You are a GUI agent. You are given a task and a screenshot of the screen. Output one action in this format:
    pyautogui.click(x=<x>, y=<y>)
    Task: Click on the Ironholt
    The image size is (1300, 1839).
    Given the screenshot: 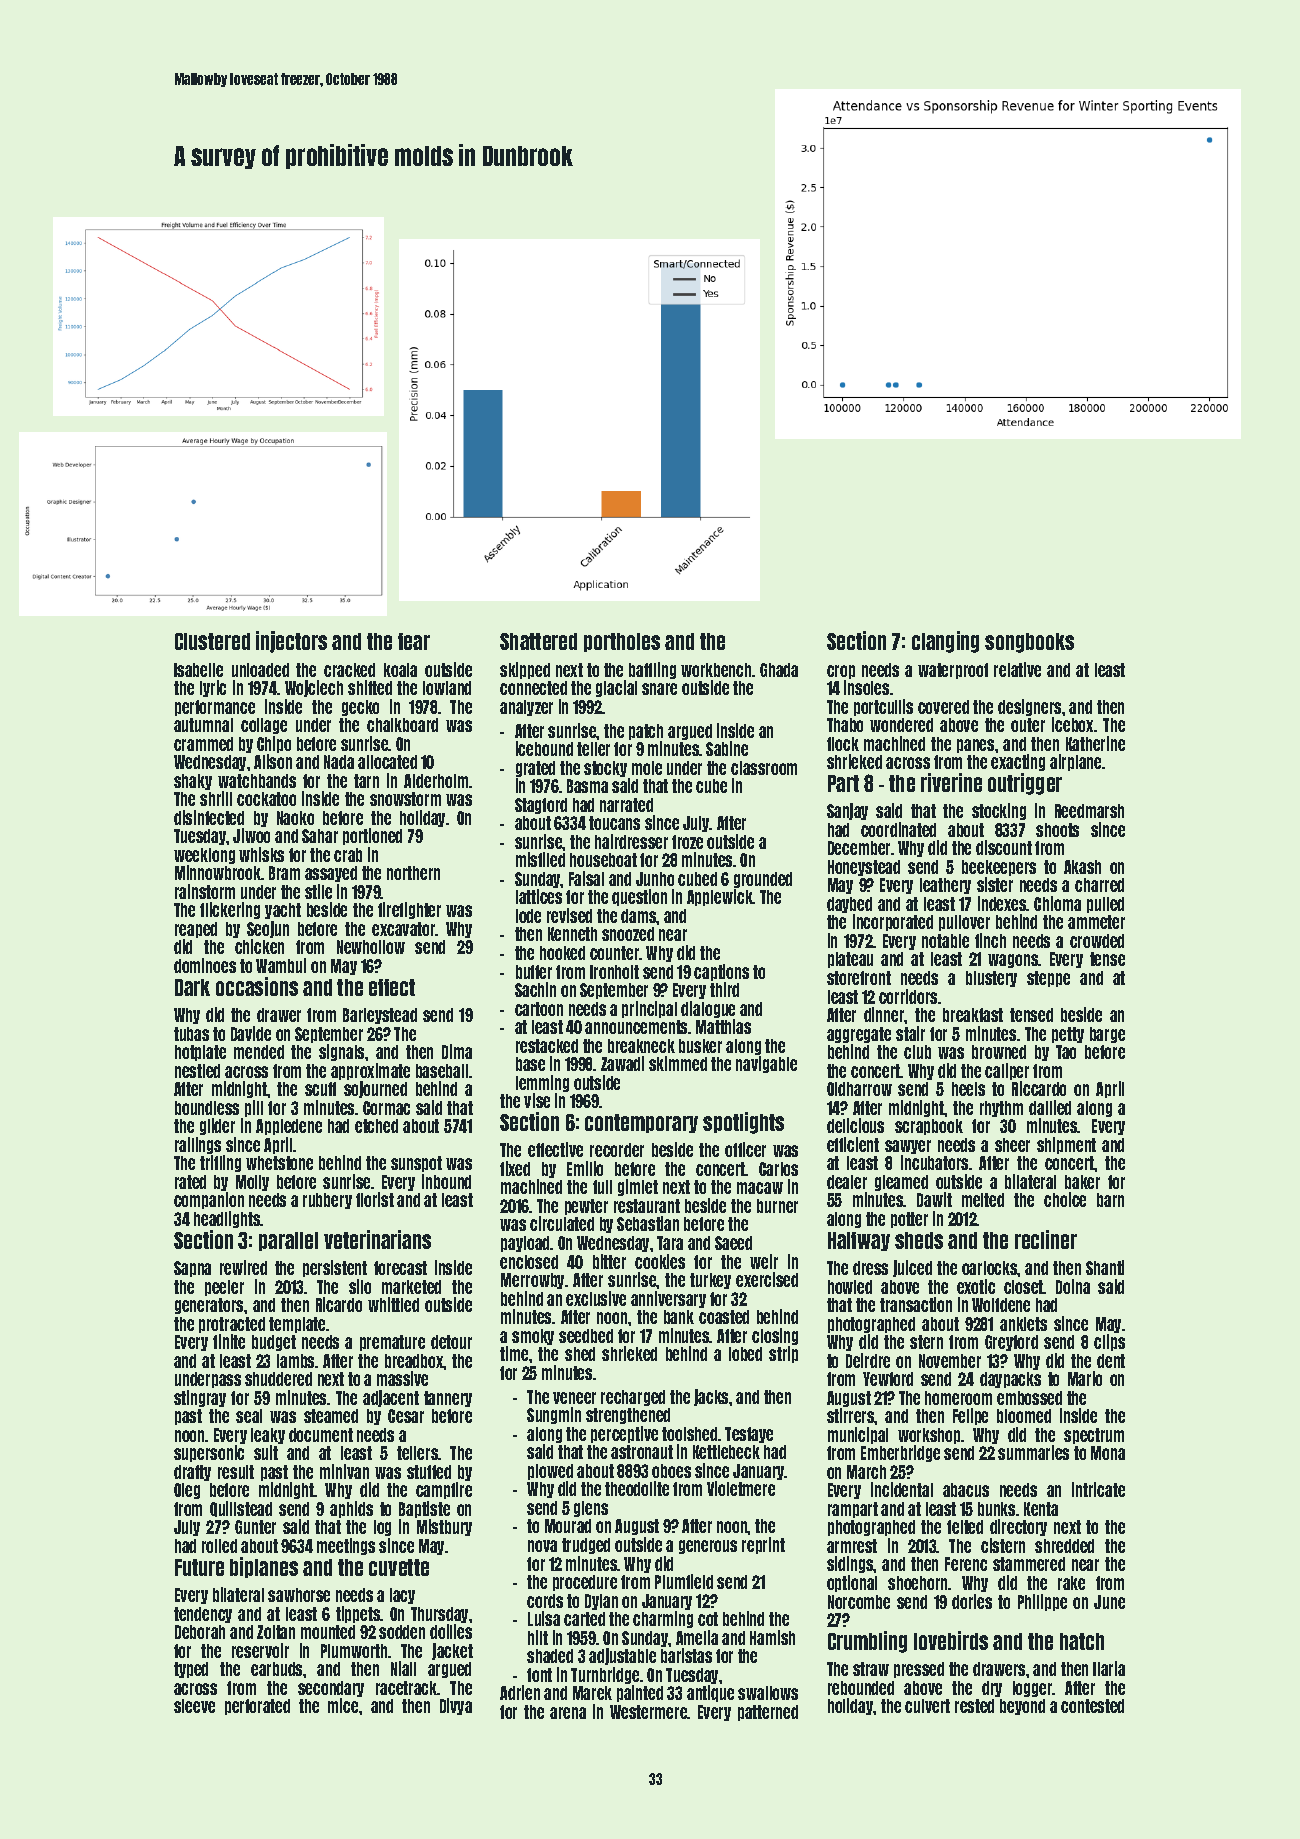 What is the action you would take?
    pyautogui.click(x=614, y=972)
